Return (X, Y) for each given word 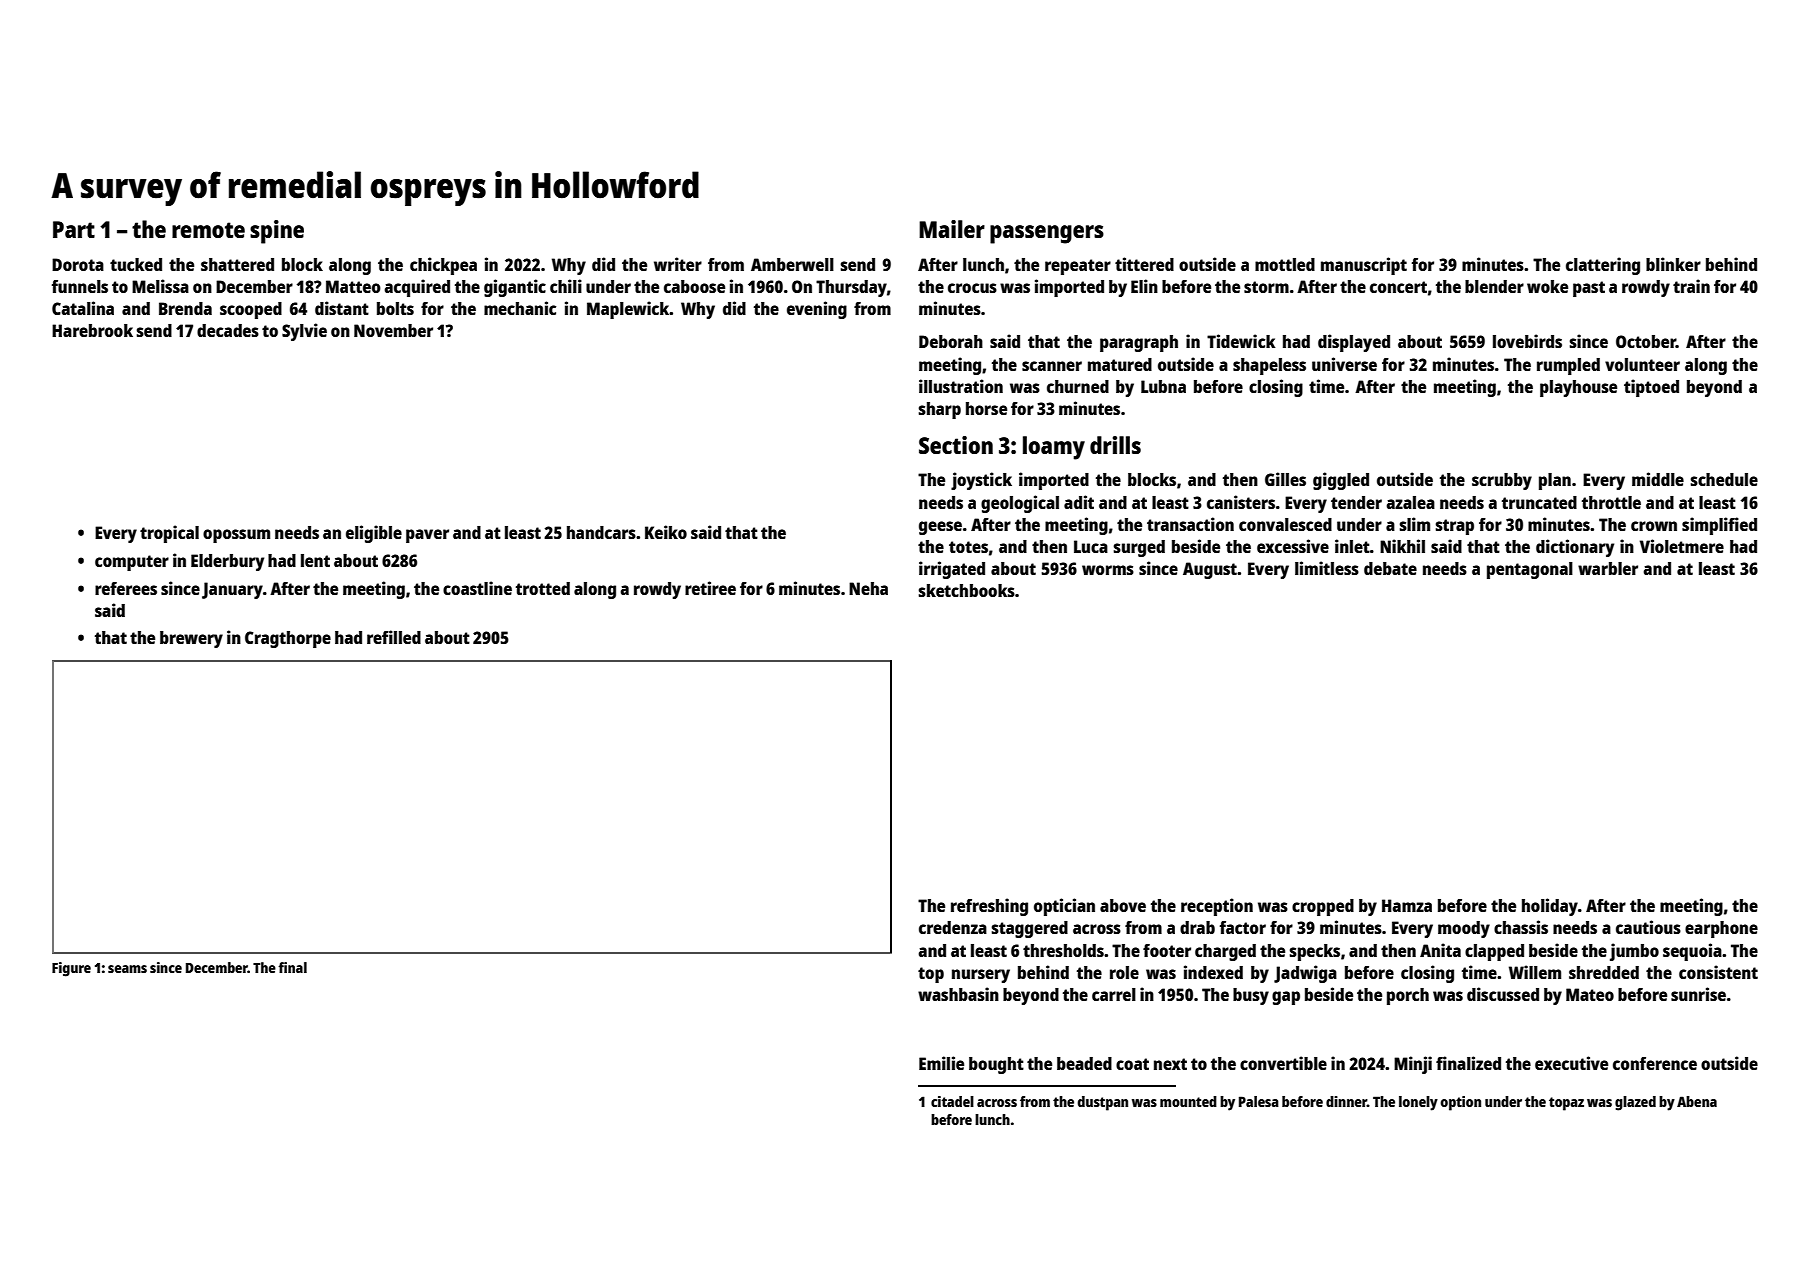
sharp (940, 410)
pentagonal (1530, 570)
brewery (191, 639)
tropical (169, 534)
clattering (1603, 266)
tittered (1144, 264)
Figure (71, 969)
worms (1108, 570)
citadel (952, 1101)
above (1123, 905)
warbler (1608, 568)
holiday (1550, 907)
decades (228, 330)
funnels (80, 286)
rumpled (1568, 366)
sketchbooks (967, 590)
